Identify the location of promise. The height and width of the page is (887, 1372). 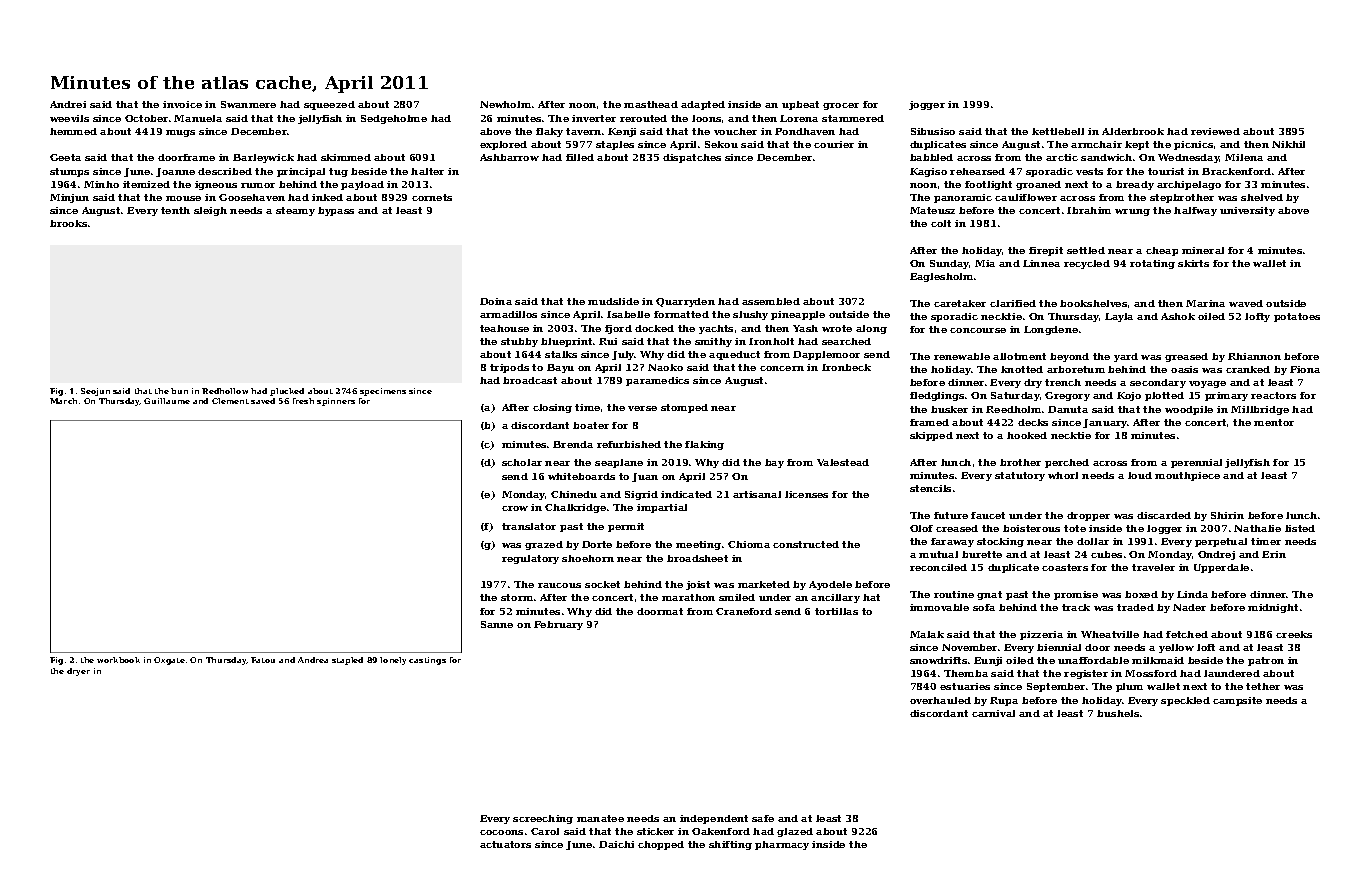
(1076, 595).
